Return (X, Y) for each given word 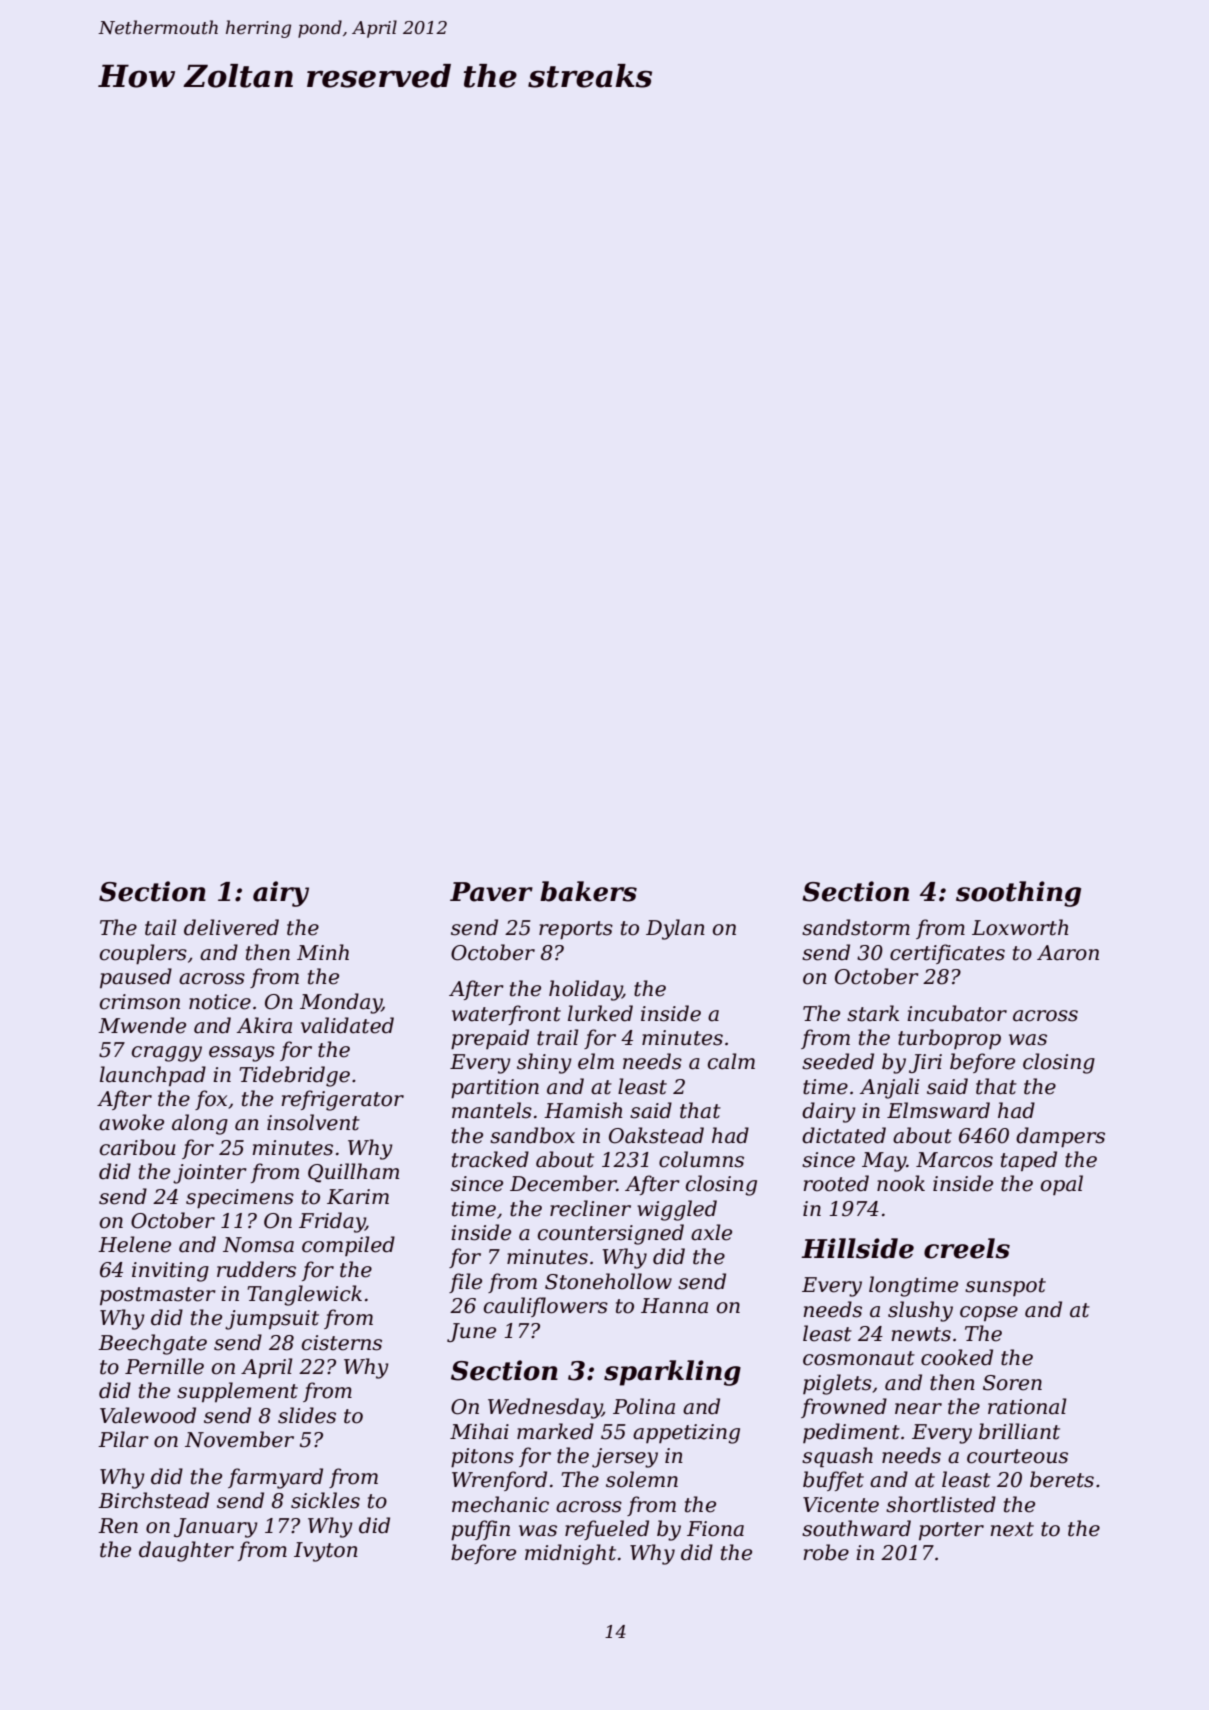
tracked (490, 1159)
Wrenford (499, 1481)
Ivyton (326, 1552)
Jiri (925, 1063)
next (1012, 1529)
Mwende (142, 1025)
